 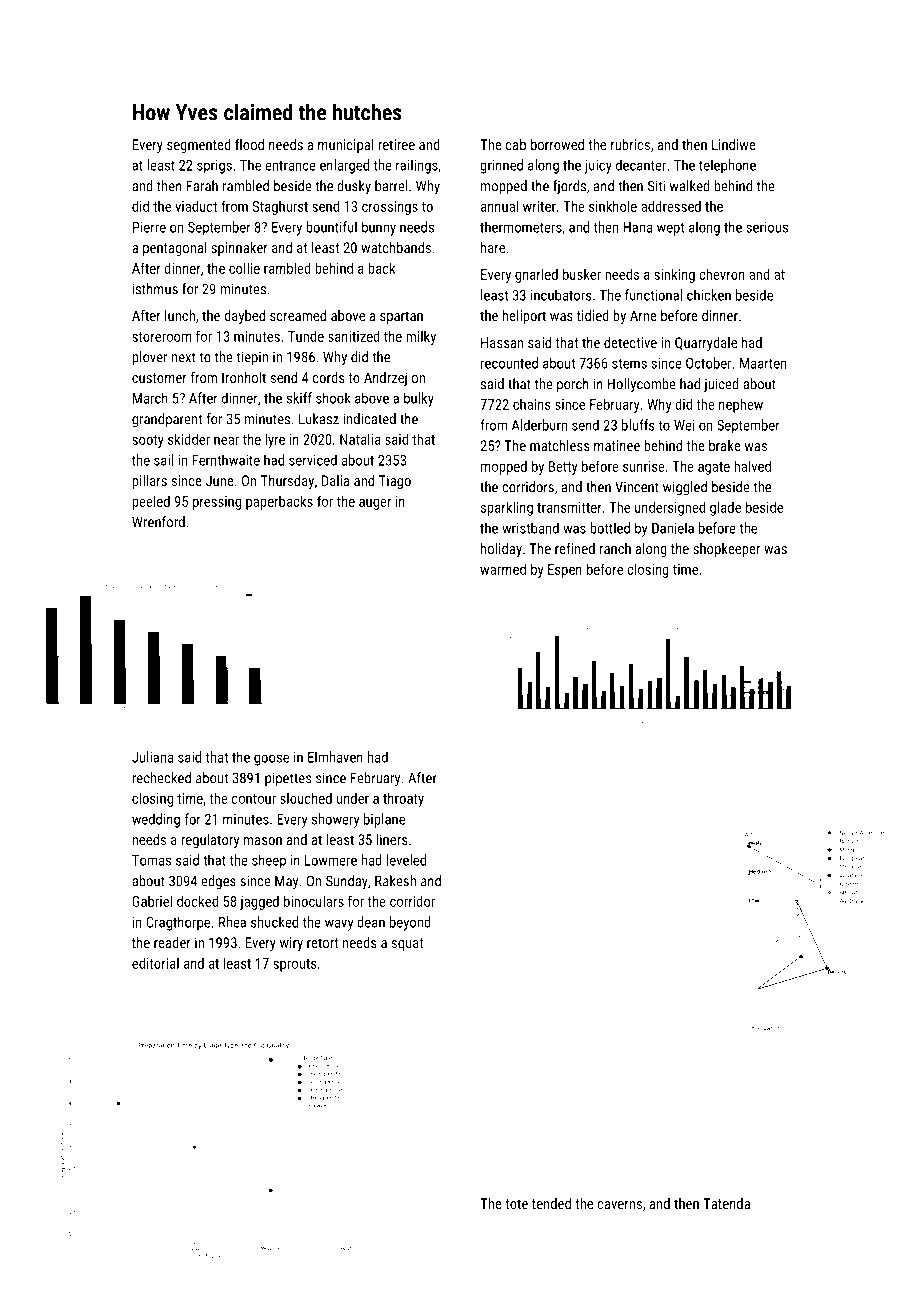 What do you see at coordinates (516, 1204) in the screenshot?
I see `tote` at bounding box center [516, 1204].
